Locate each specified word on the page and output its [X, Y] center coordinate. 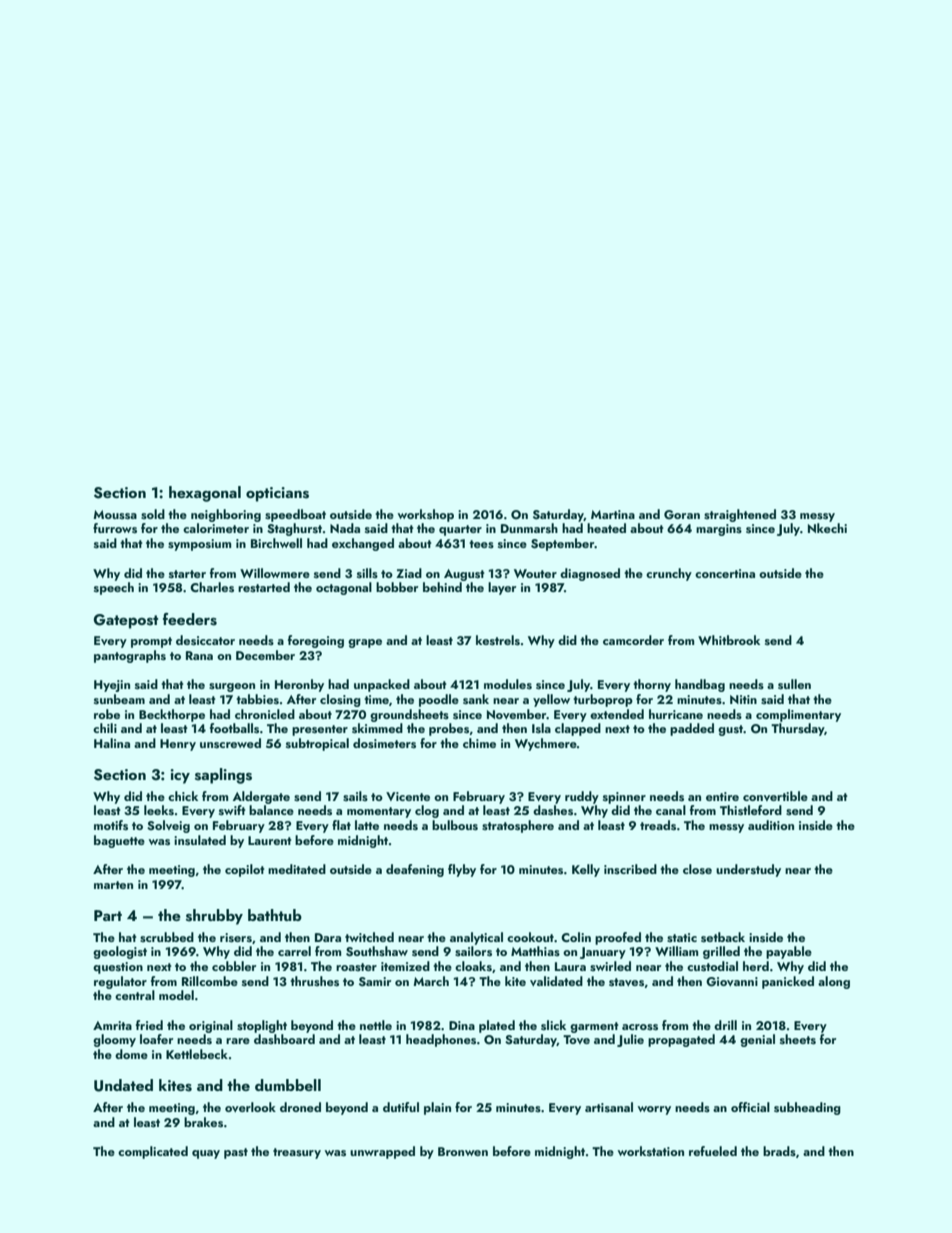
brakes [203, 1122]
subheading [807, 1108]
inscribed [630, 869]
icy [180, 776]
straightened [740, 515]
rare [238, 1041]
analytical [476, 938]
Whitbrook [729, 640]
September [563, 544]
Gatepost [126, 621]
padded [692, 729]
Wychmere [546, 744]
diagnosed [590, 574]
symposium [199, 545]
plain [437, 1108]
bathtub [275, 915]
